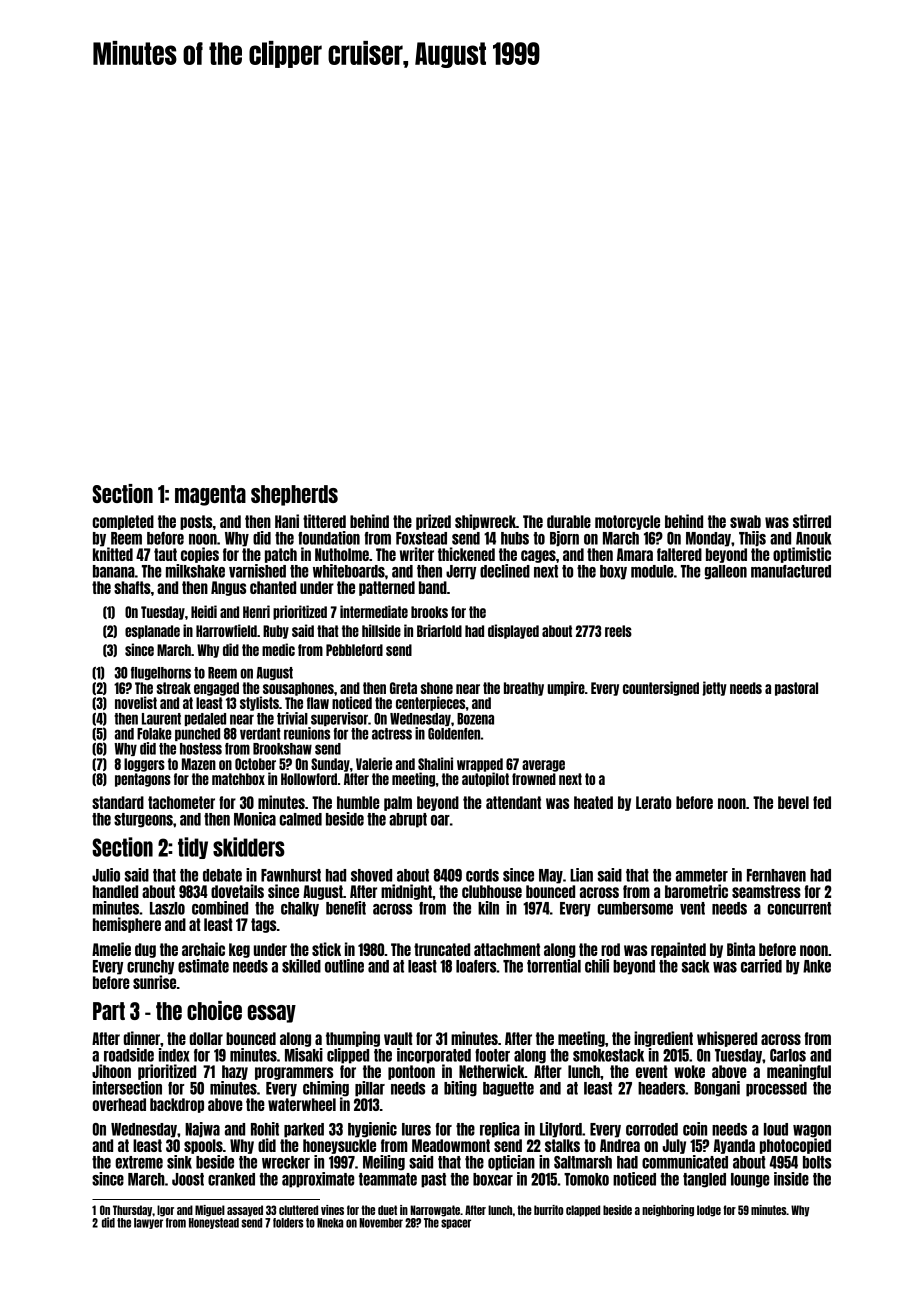 The image size is (924, 1308). Describe the element at coordinates (791, 1179) in the screenshot. I see `inside` at that location.
